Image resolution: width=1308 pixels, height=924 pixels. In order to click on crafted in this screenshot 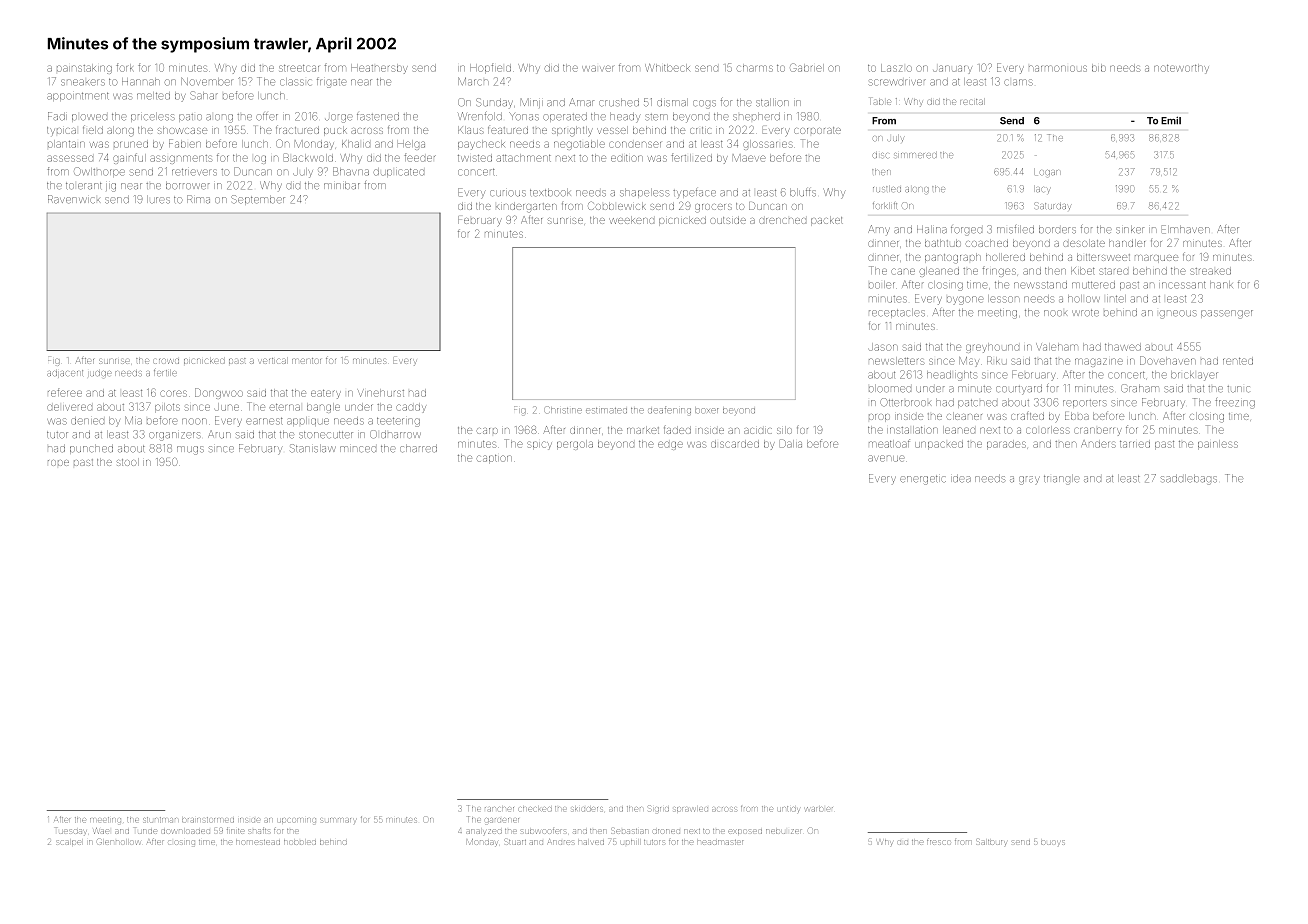, I will do `click(1027, 415)`.
